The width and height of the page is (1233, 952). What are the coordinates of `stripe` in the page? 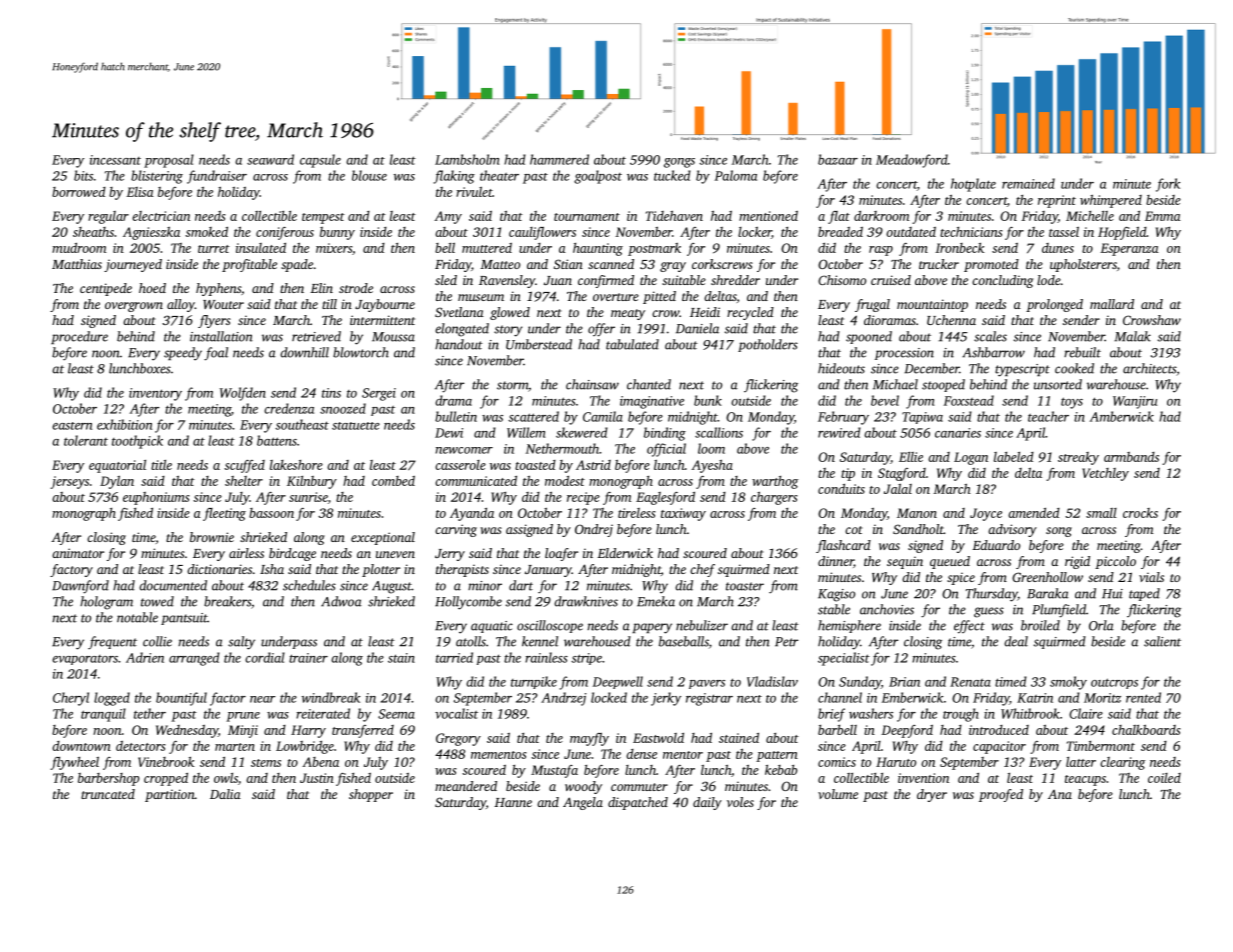 It's located at (586, 659).
